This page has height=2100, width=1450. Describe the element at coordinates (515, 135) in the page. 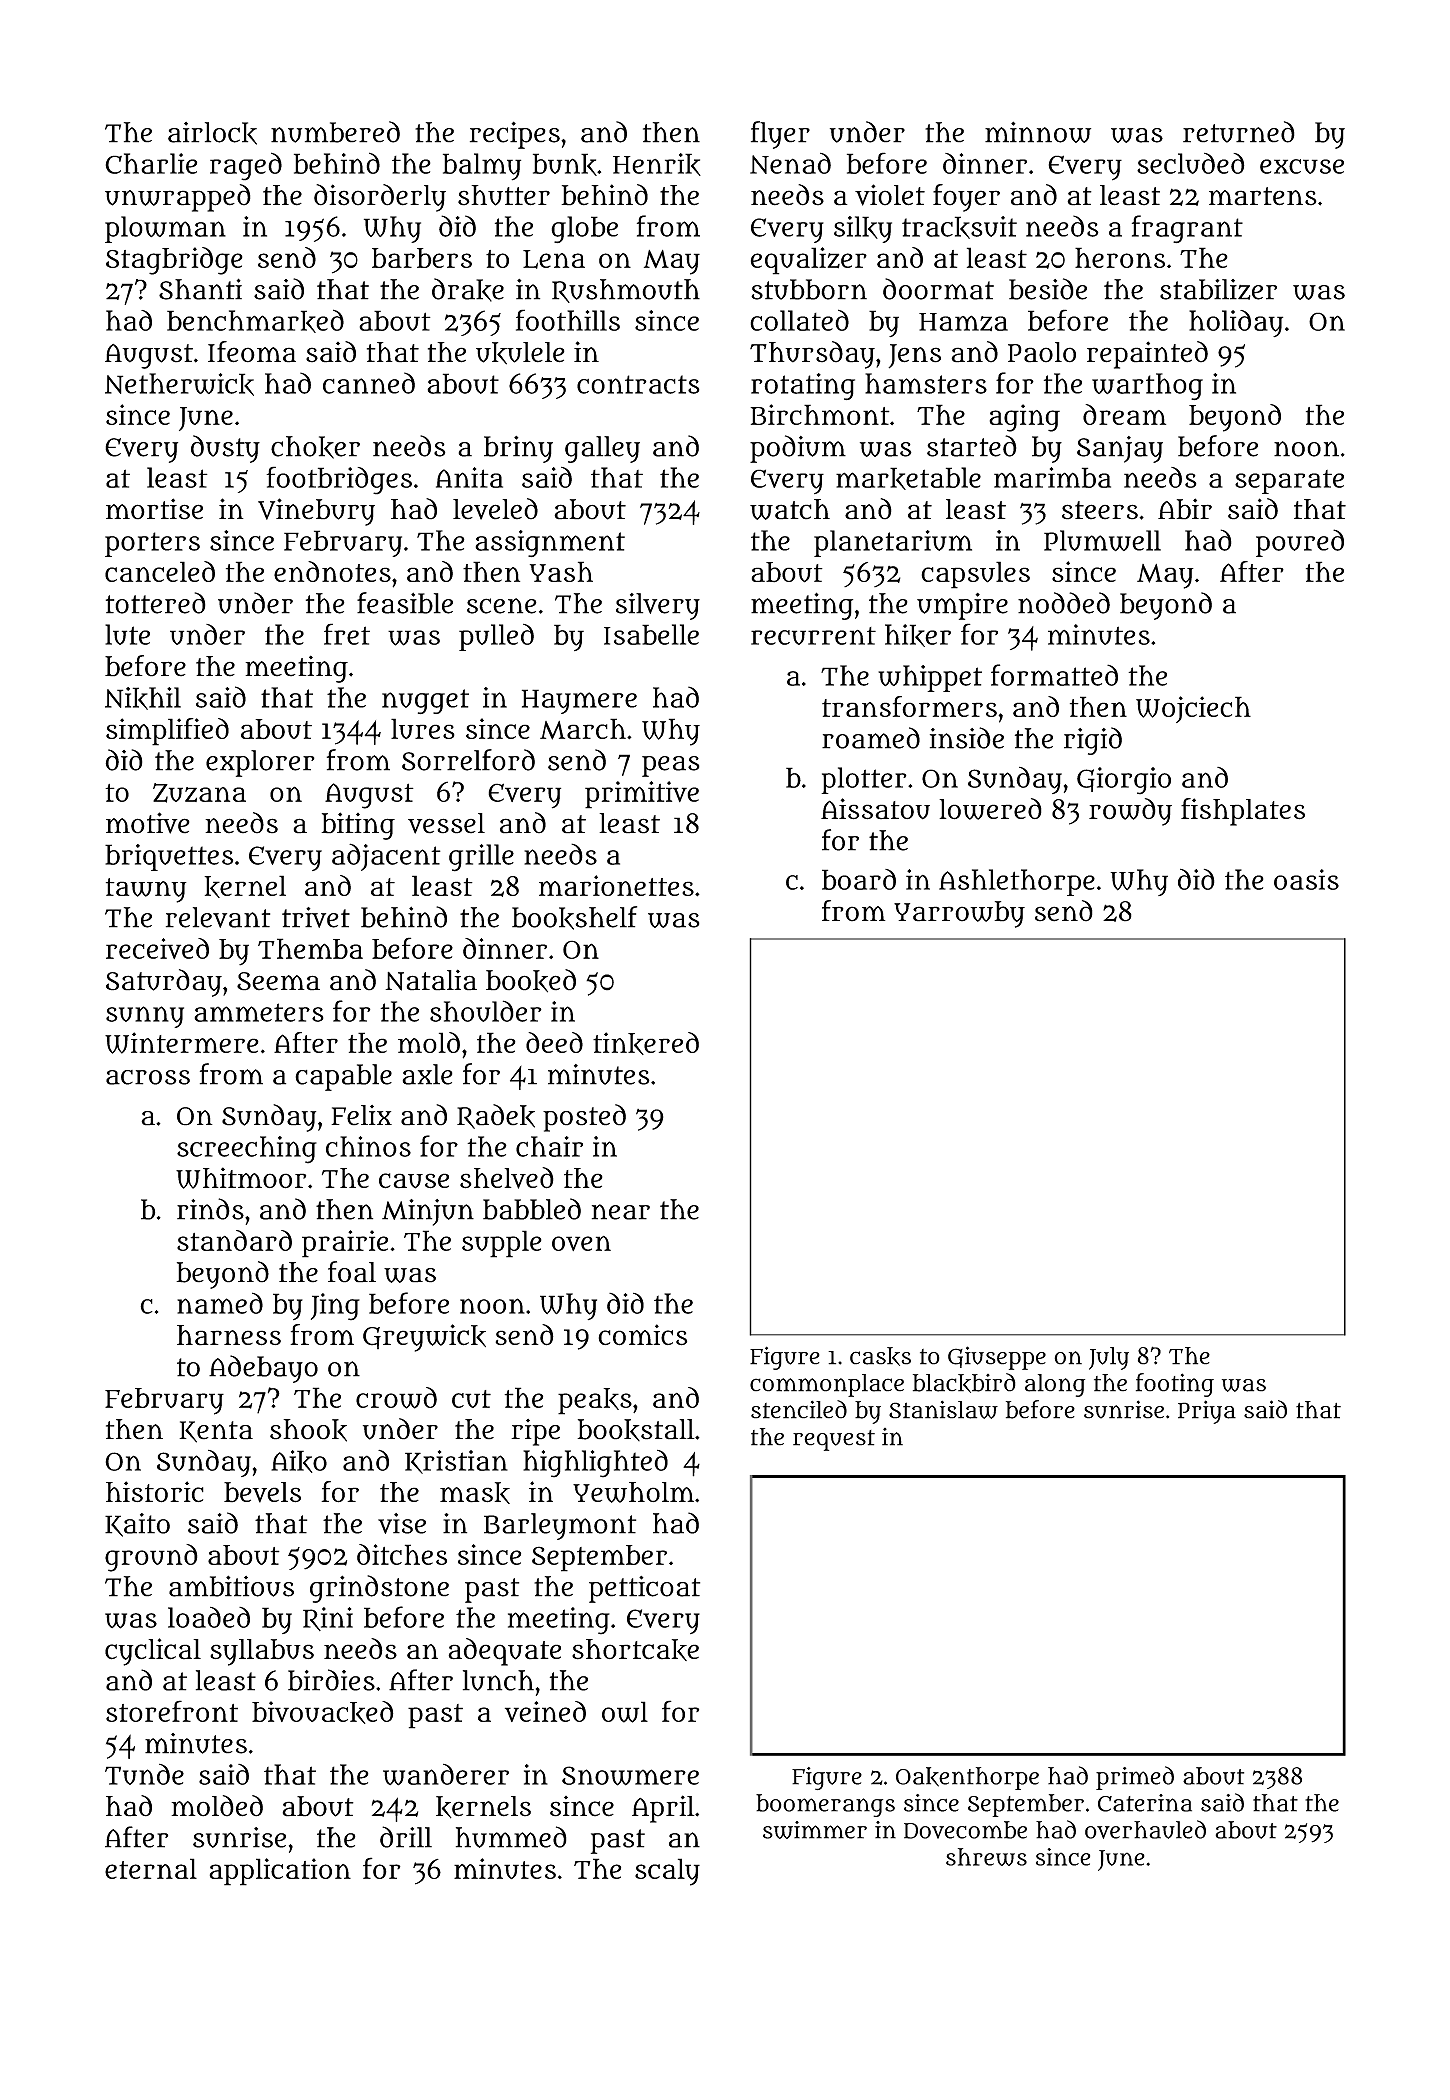

I see `recipes` at that location.
